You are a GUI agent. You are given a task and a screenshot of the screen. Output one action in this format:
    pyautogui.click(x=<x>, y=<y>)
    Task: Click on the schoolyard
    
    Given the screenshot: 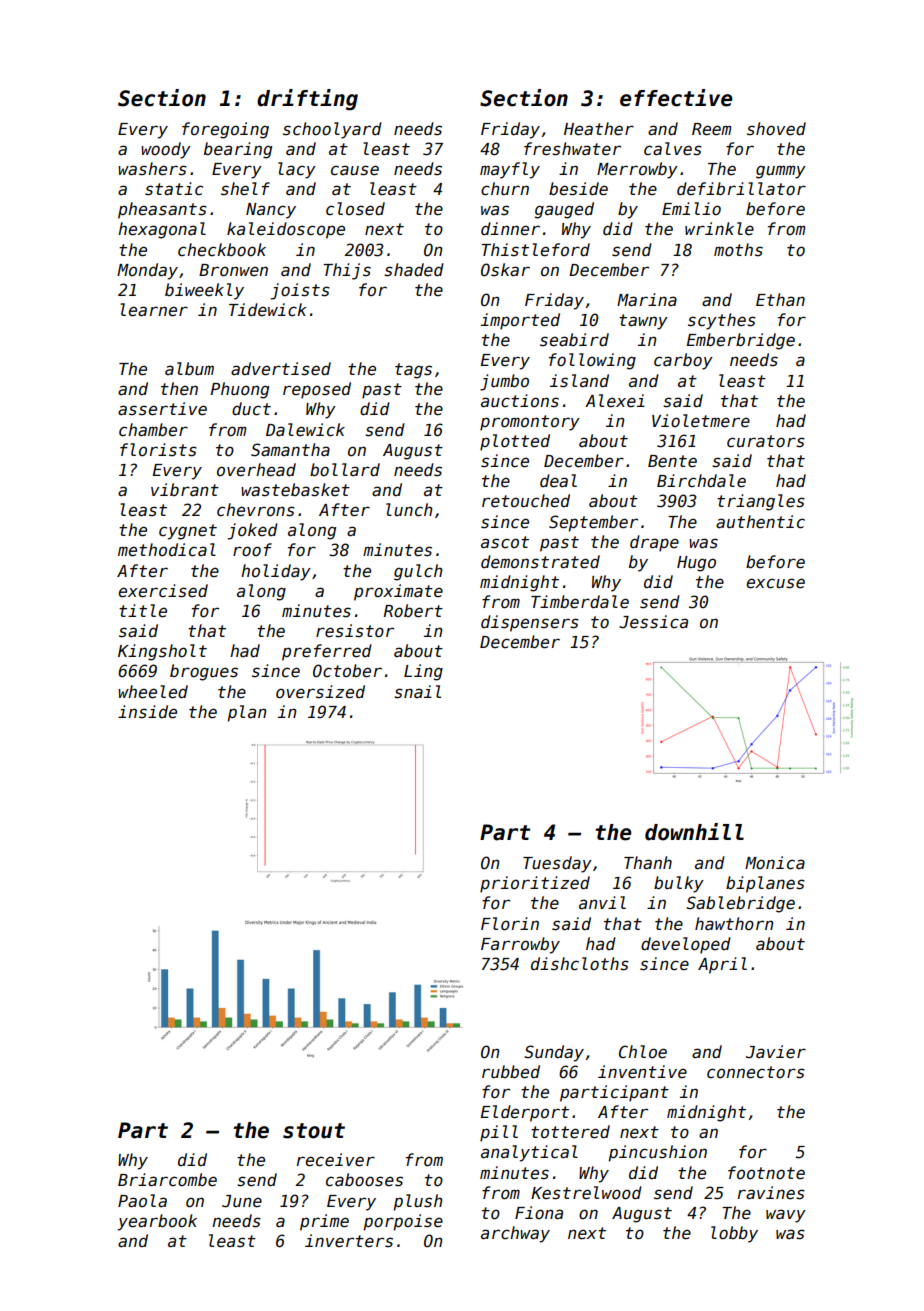 What is the action you would take?
    pyautogui.click(x=332, y=130)
